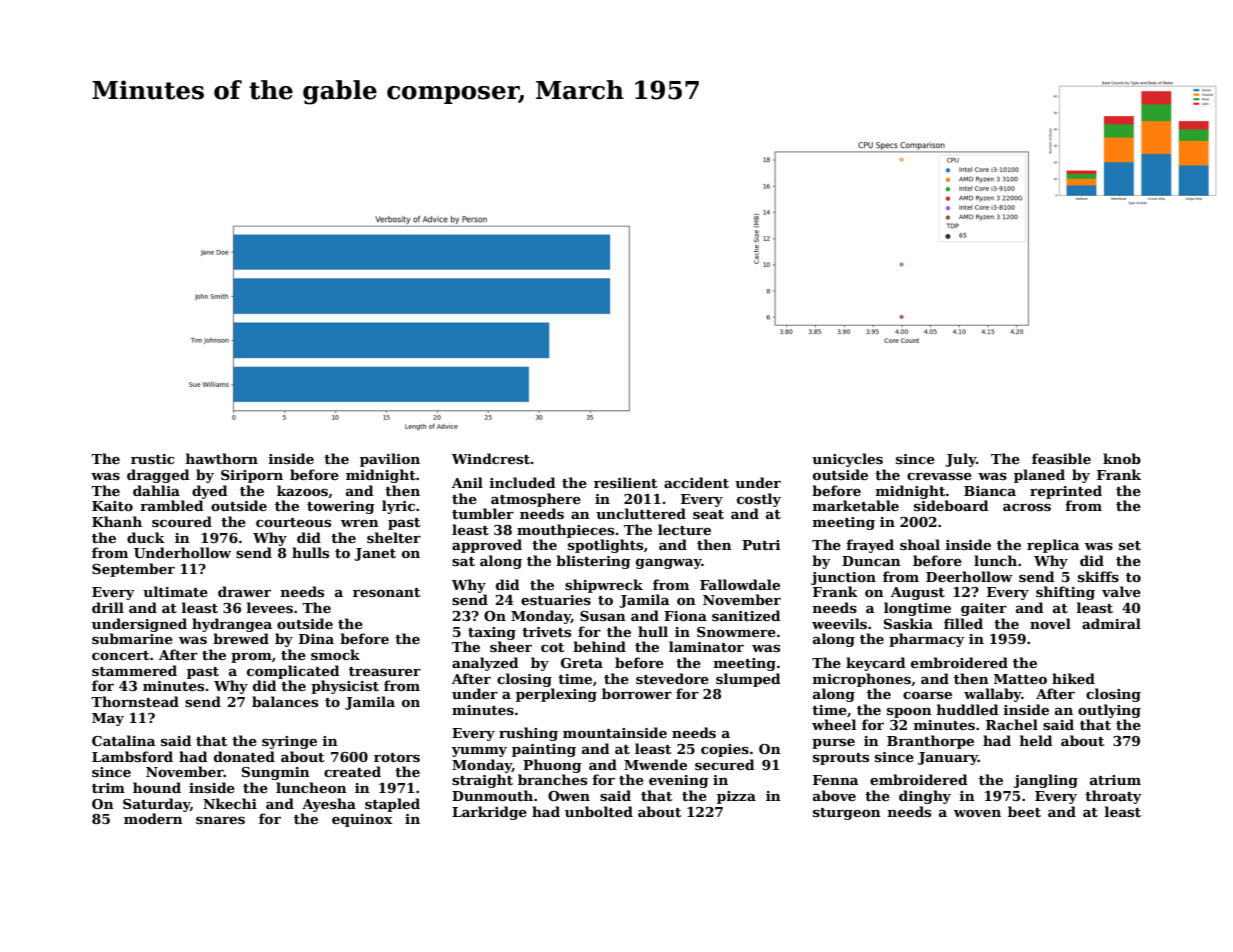 The height and width of the screenshot is (952, 1233). What do you see at coordinates (871, 561) in the screenshot?
I see `Duncan` at bounding box center [871, 561].
